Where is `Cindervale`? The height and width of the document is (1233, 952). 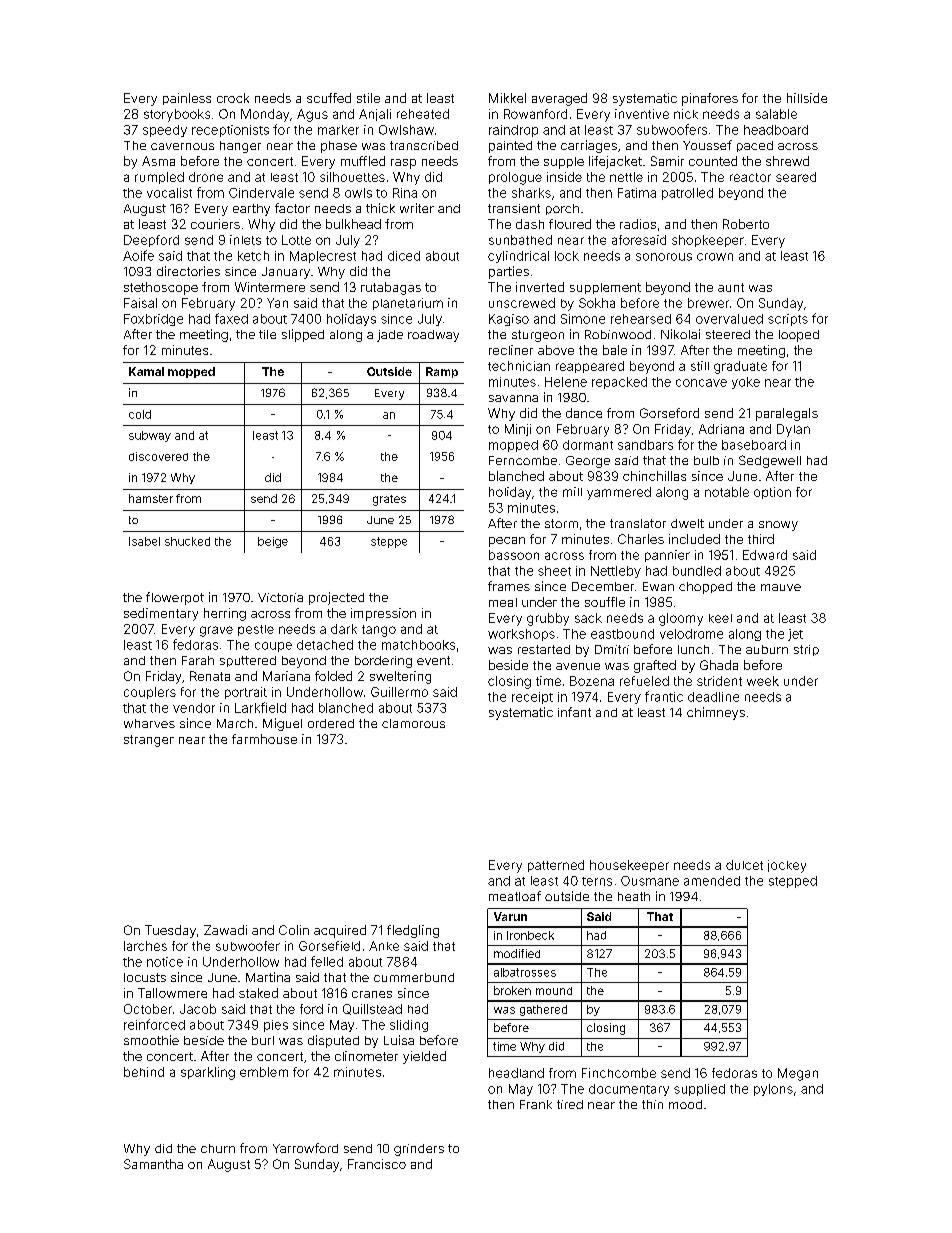
Cindervale is located at coordinates (261, 193).
